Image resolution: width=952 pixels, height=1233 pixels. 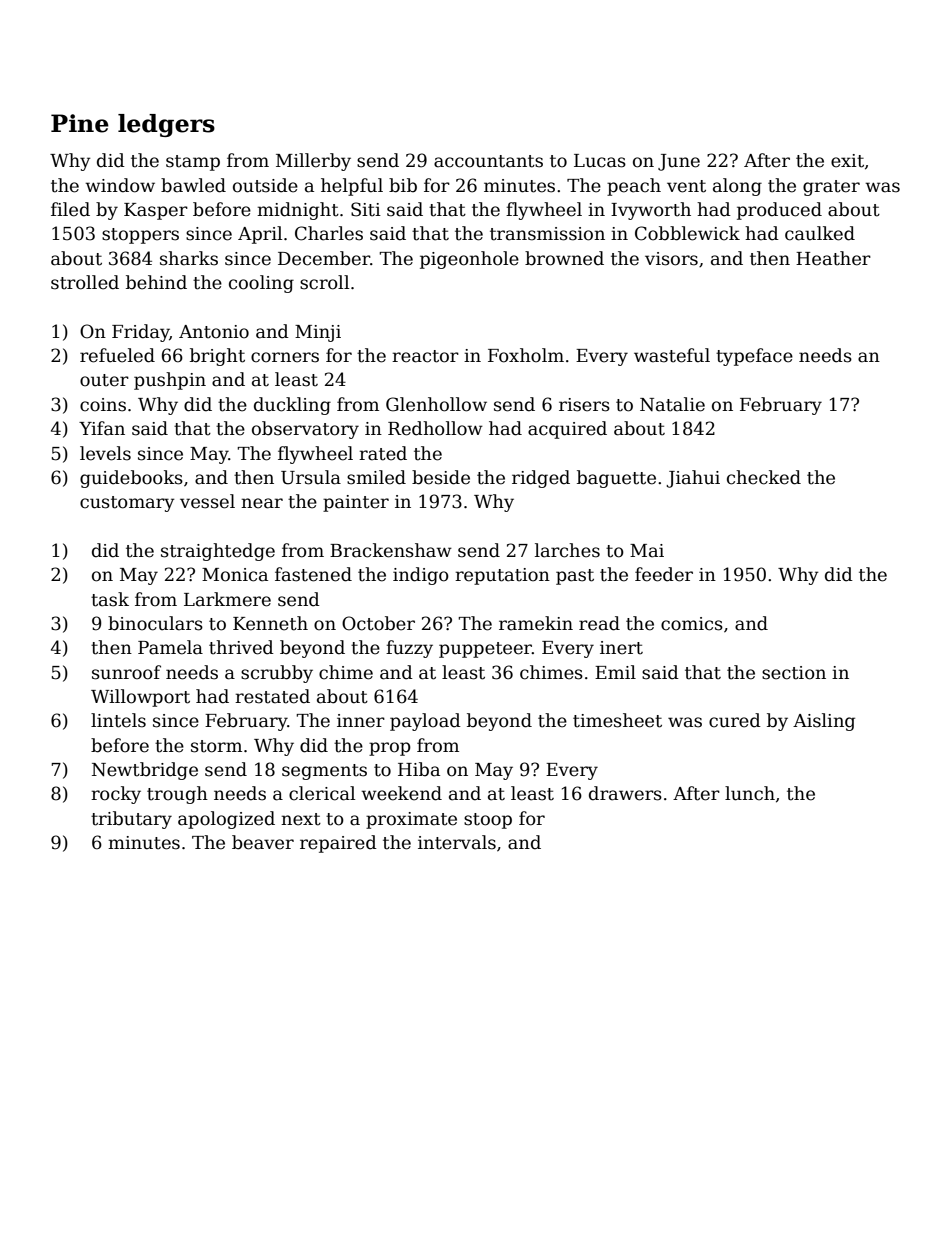 I want to click on thrived, so click(x=241, y=647).
